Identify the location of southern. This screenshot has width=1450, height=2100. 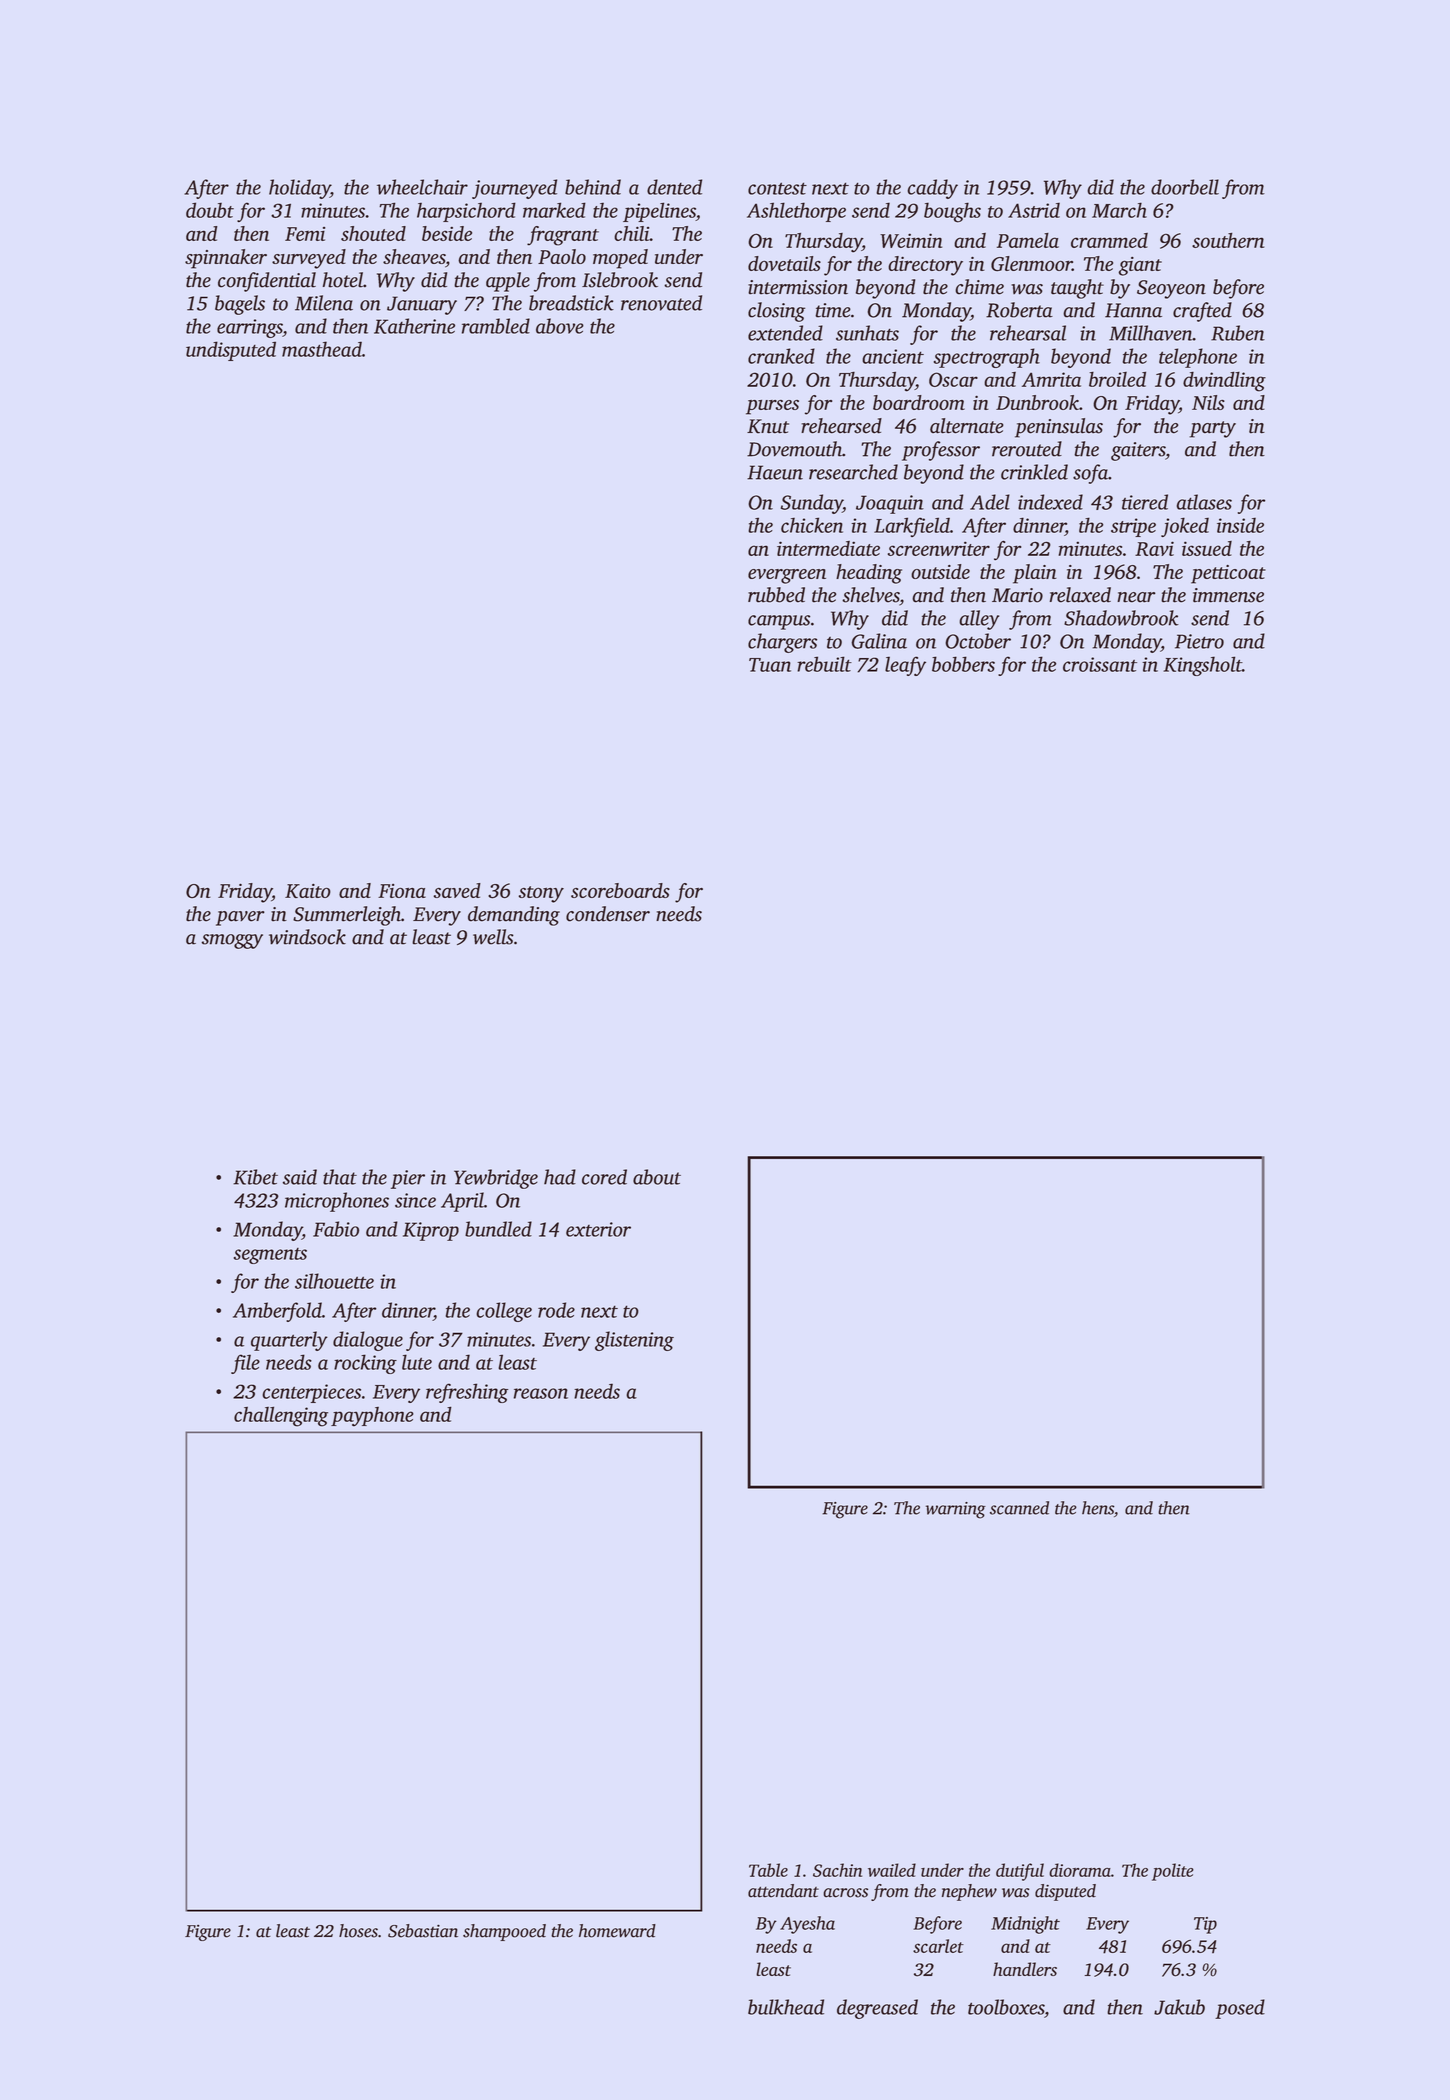
(1228, 240).
